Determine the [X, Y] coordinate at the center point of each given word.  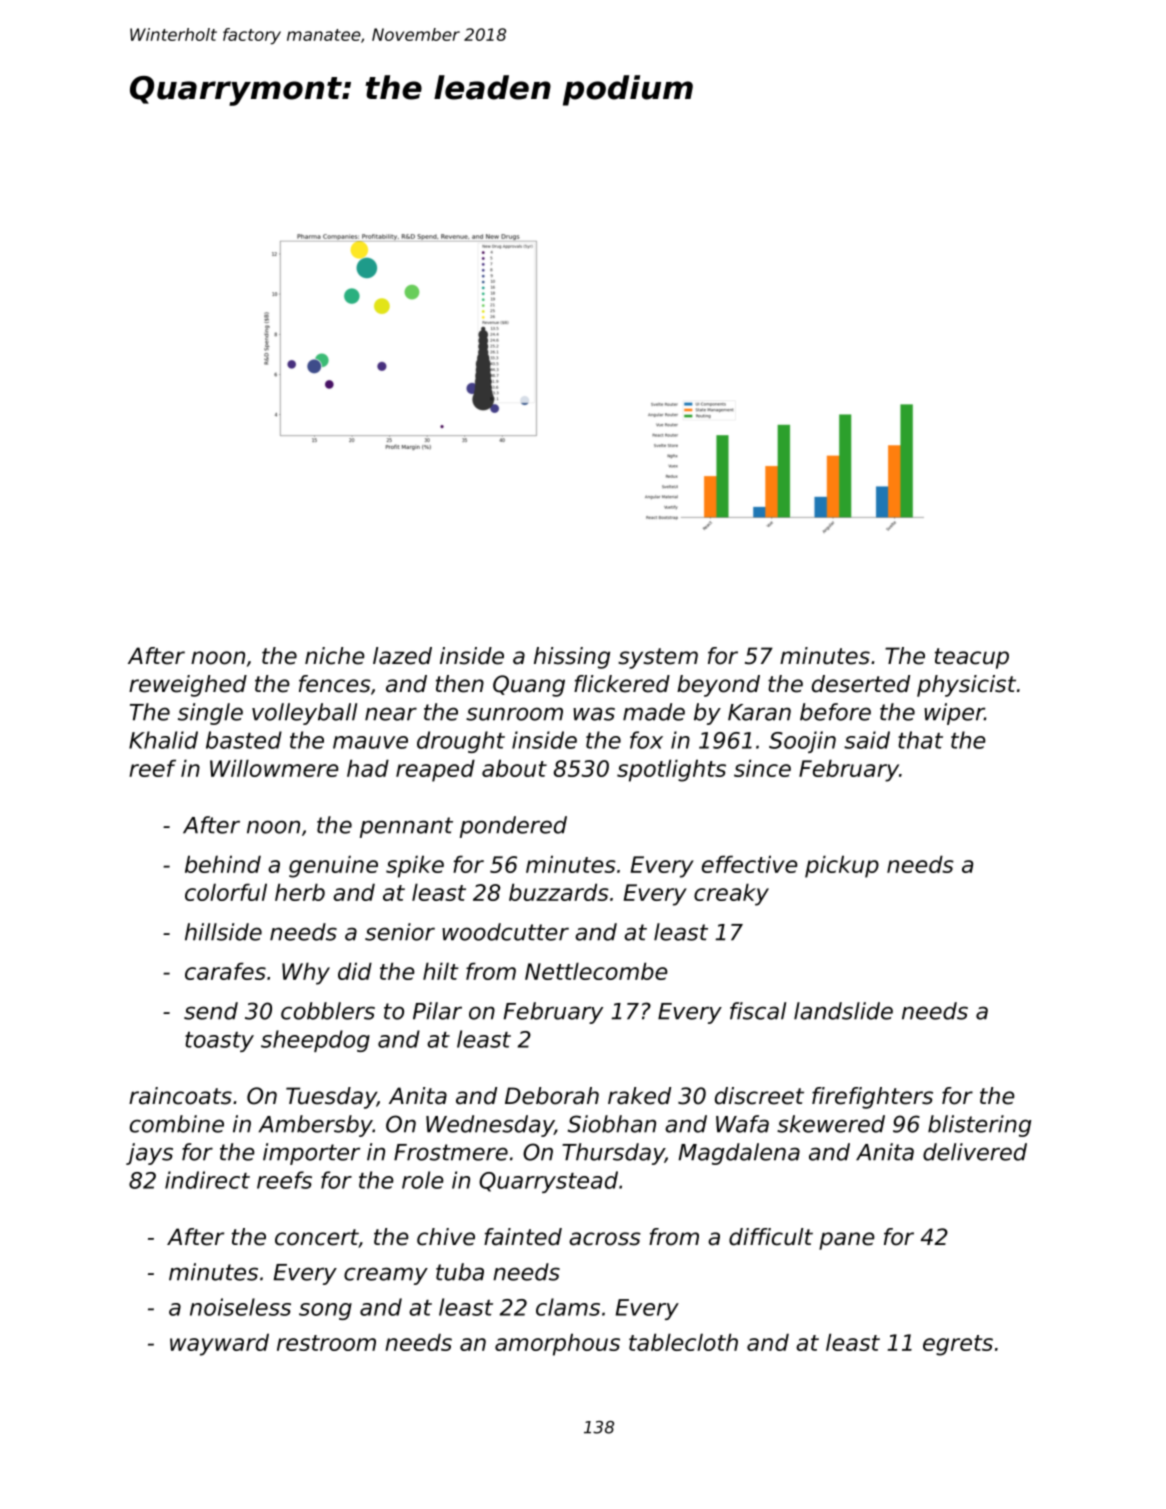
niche [335, 656]
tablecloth [683, 1342]
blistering [979, 1126]
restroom [326, 1343]
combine [177, 1124]
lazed [402, 656]
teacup [972, 658]
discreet [759, 1096]
